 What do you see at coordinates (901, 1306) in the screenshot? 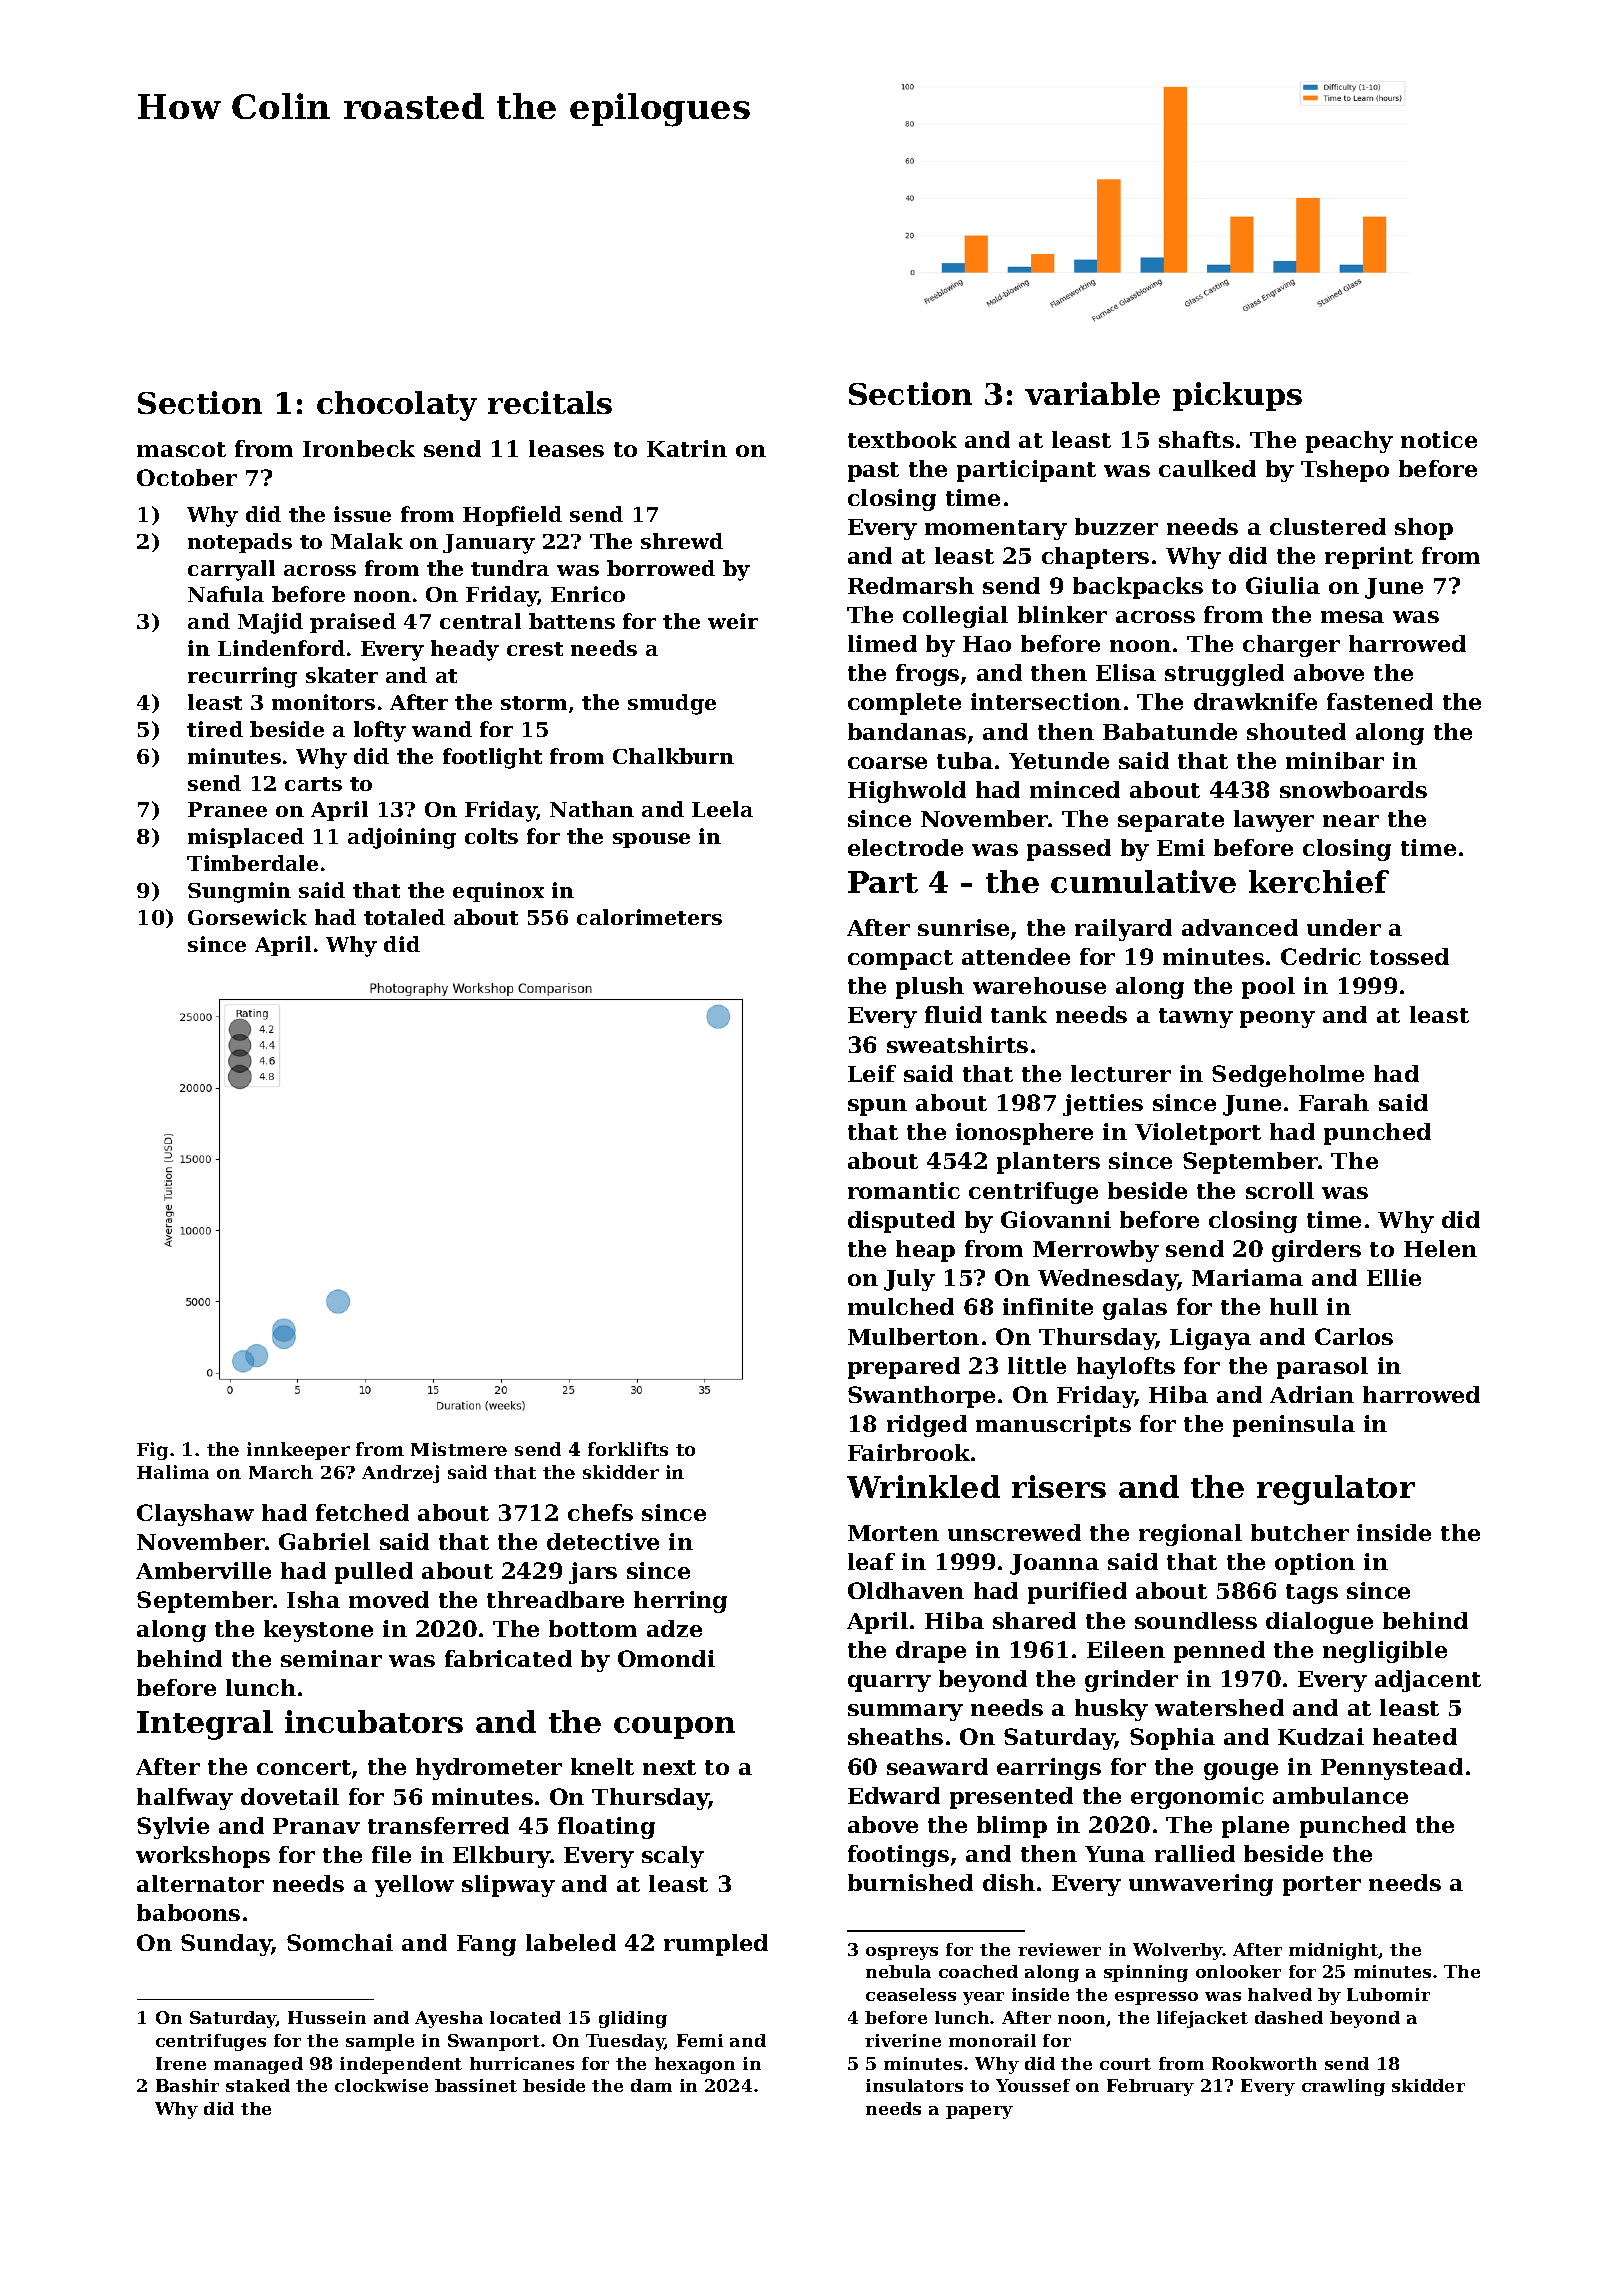
I see `mulched` at bounding box center [901, 1306].
